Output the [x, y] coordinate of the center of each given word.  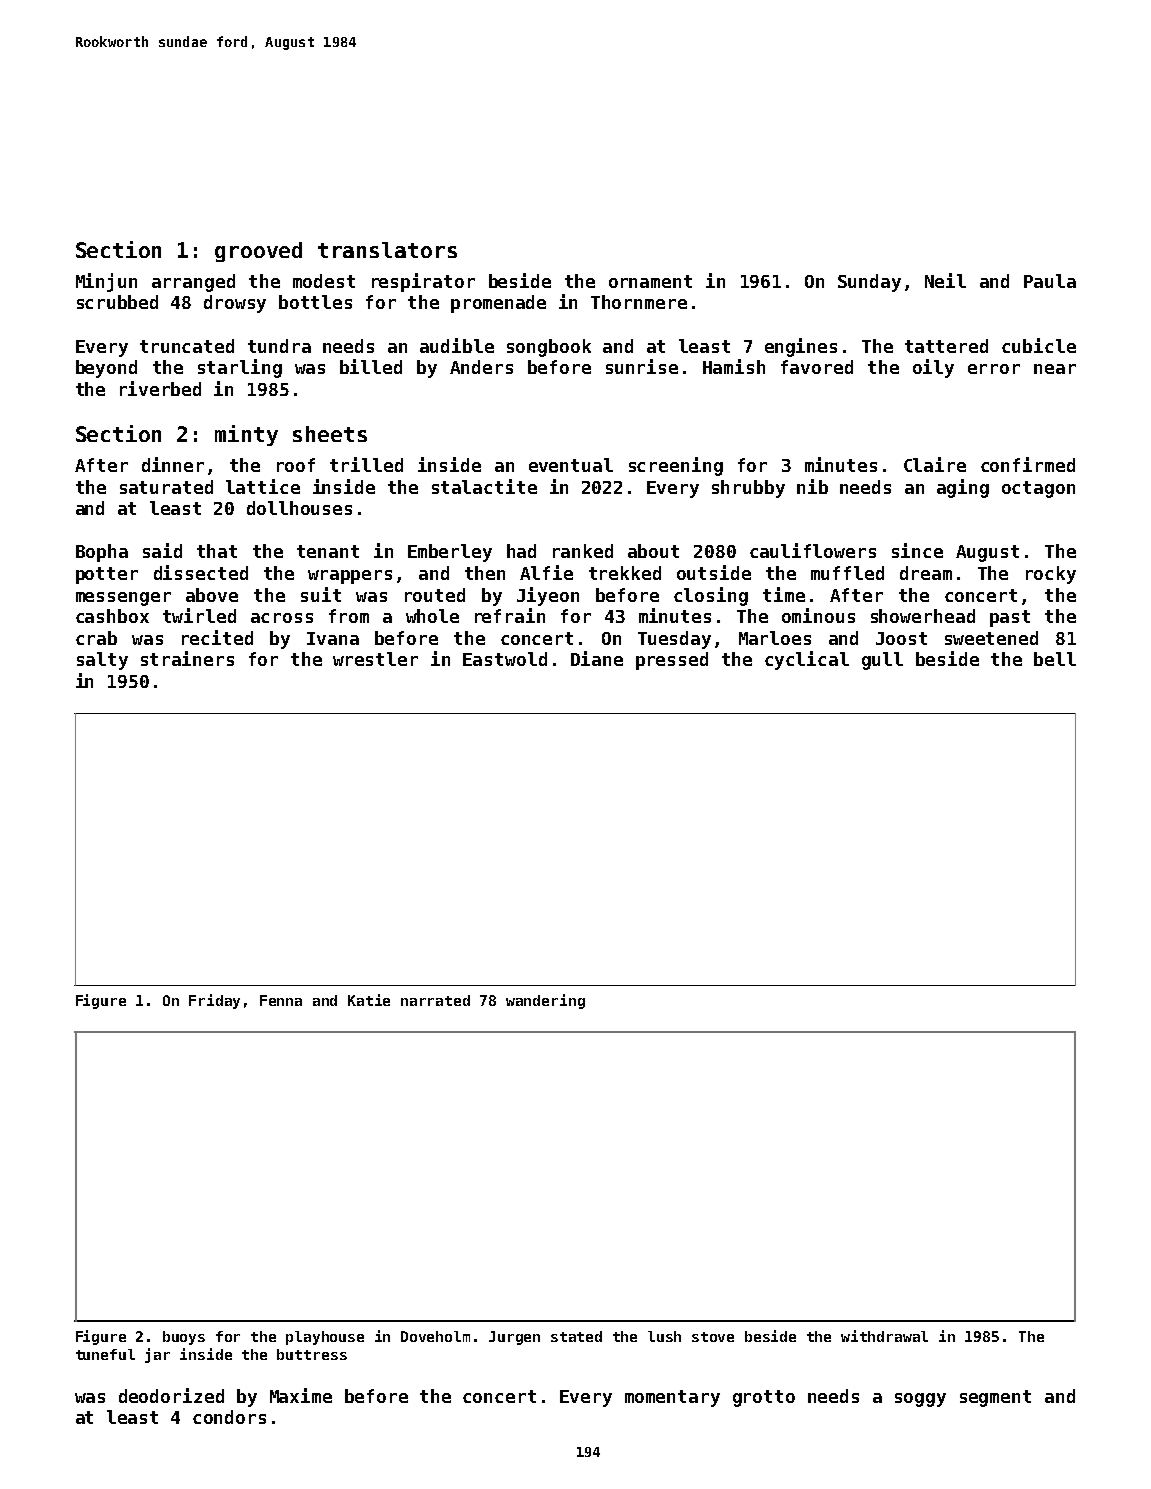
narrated [435, 1000]
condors [229, 1417]
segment [995, 1398]
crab [96, 638]
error [994, 369]
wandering [545, 1001]
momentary [672, 1398]
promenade [498, 304]
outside [714, 572]
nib [812, 486]
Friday [214, 1001]
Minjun [106, 282]
